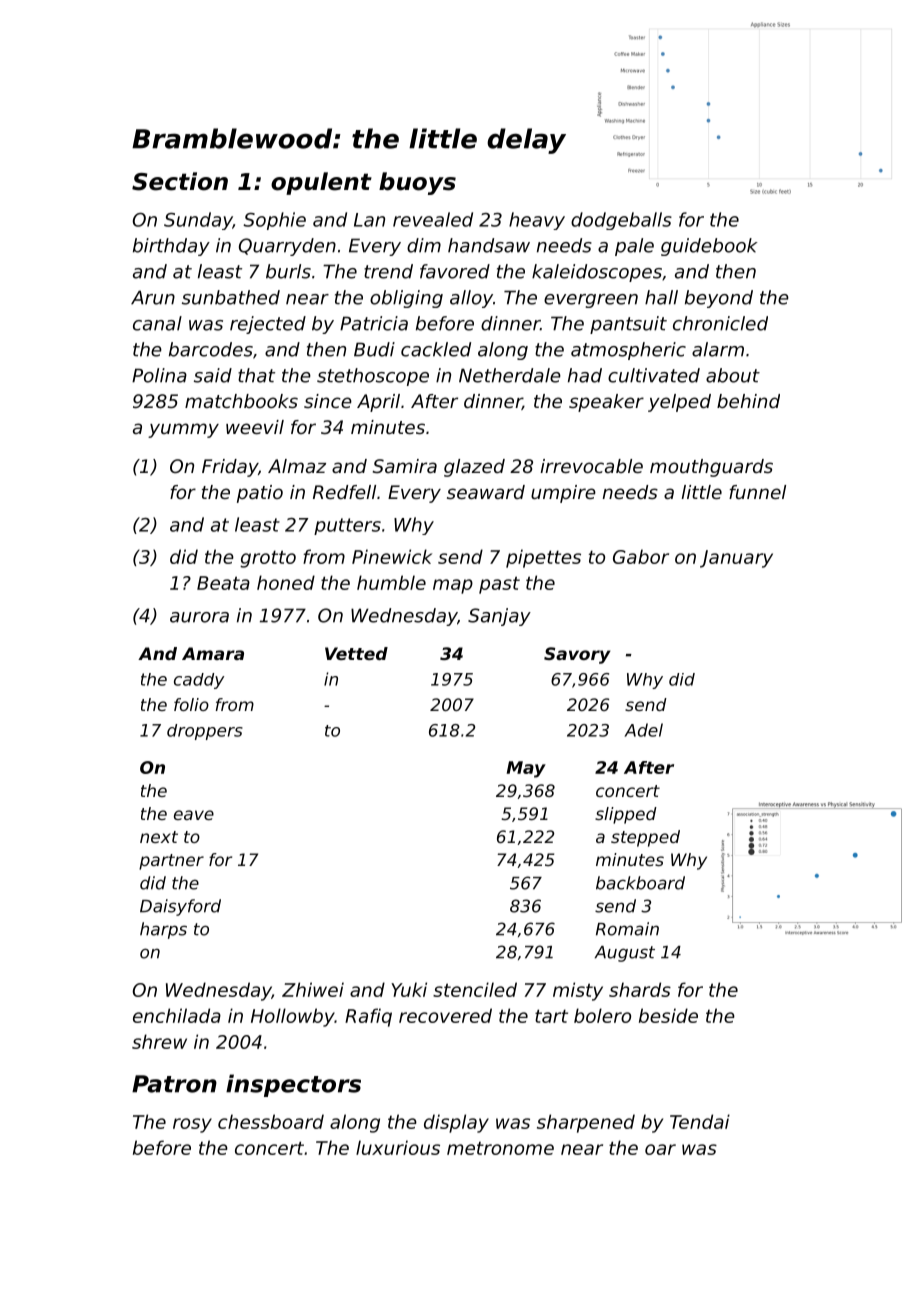 Image resolution: width=924 pixels, height=1314 pixels. Describe the element at coordinates (159, 375) in the screenshot. I see `Polina` at that location.
